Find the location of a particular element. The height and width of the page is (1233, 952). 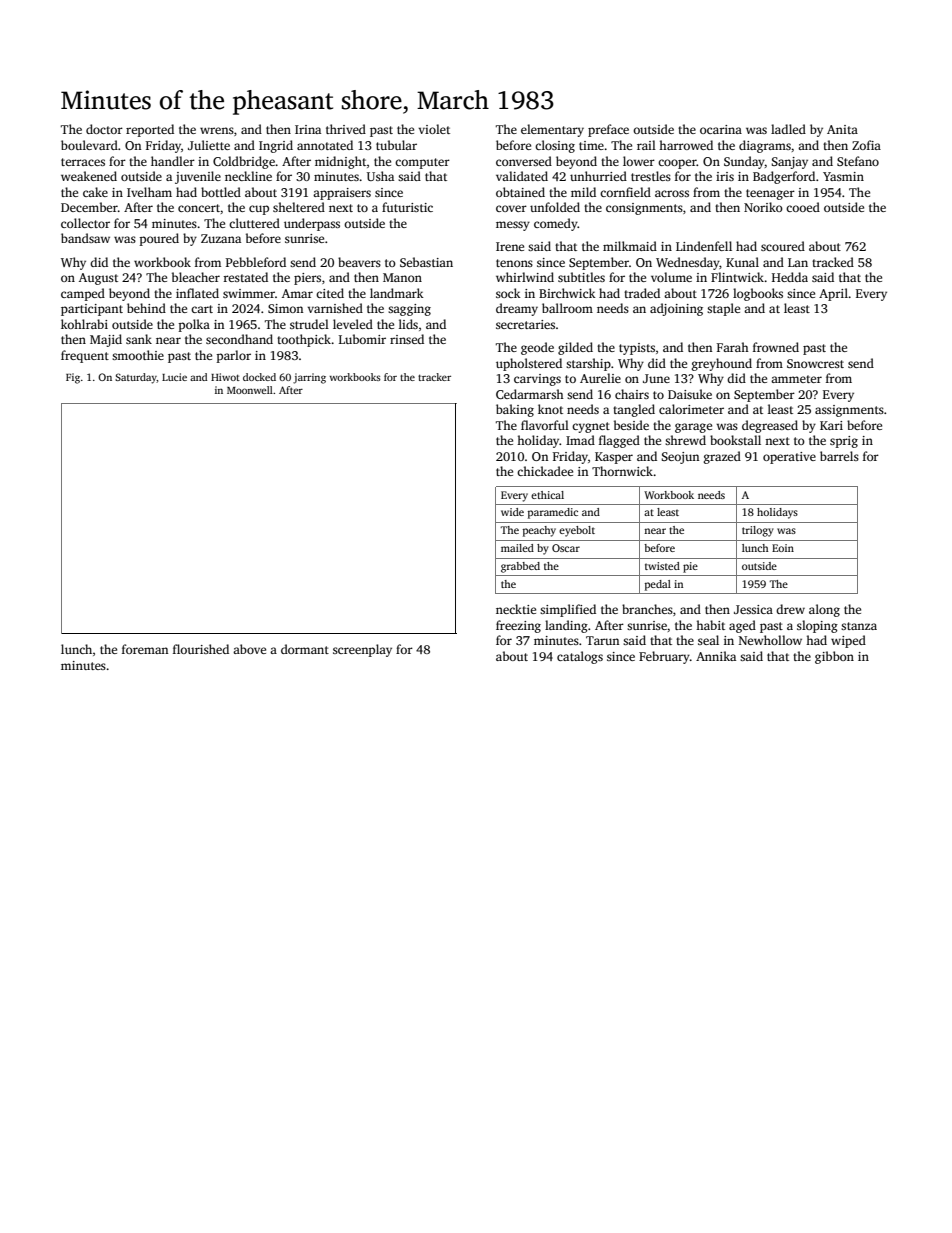

Fig is located at coordinates (73, 378).
